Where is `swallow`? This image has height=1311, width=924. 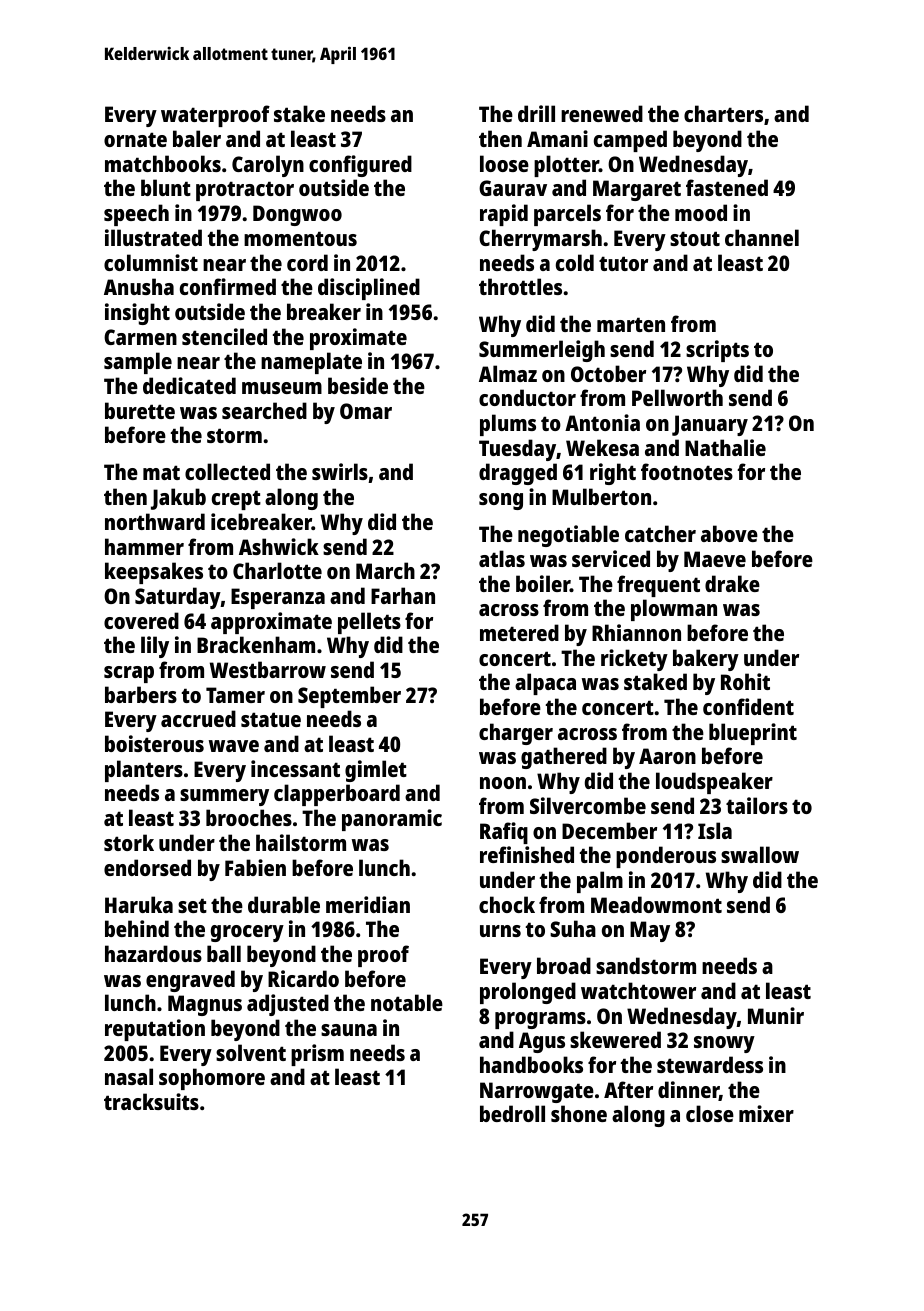 swallow is located at coordinates (760, 854).
